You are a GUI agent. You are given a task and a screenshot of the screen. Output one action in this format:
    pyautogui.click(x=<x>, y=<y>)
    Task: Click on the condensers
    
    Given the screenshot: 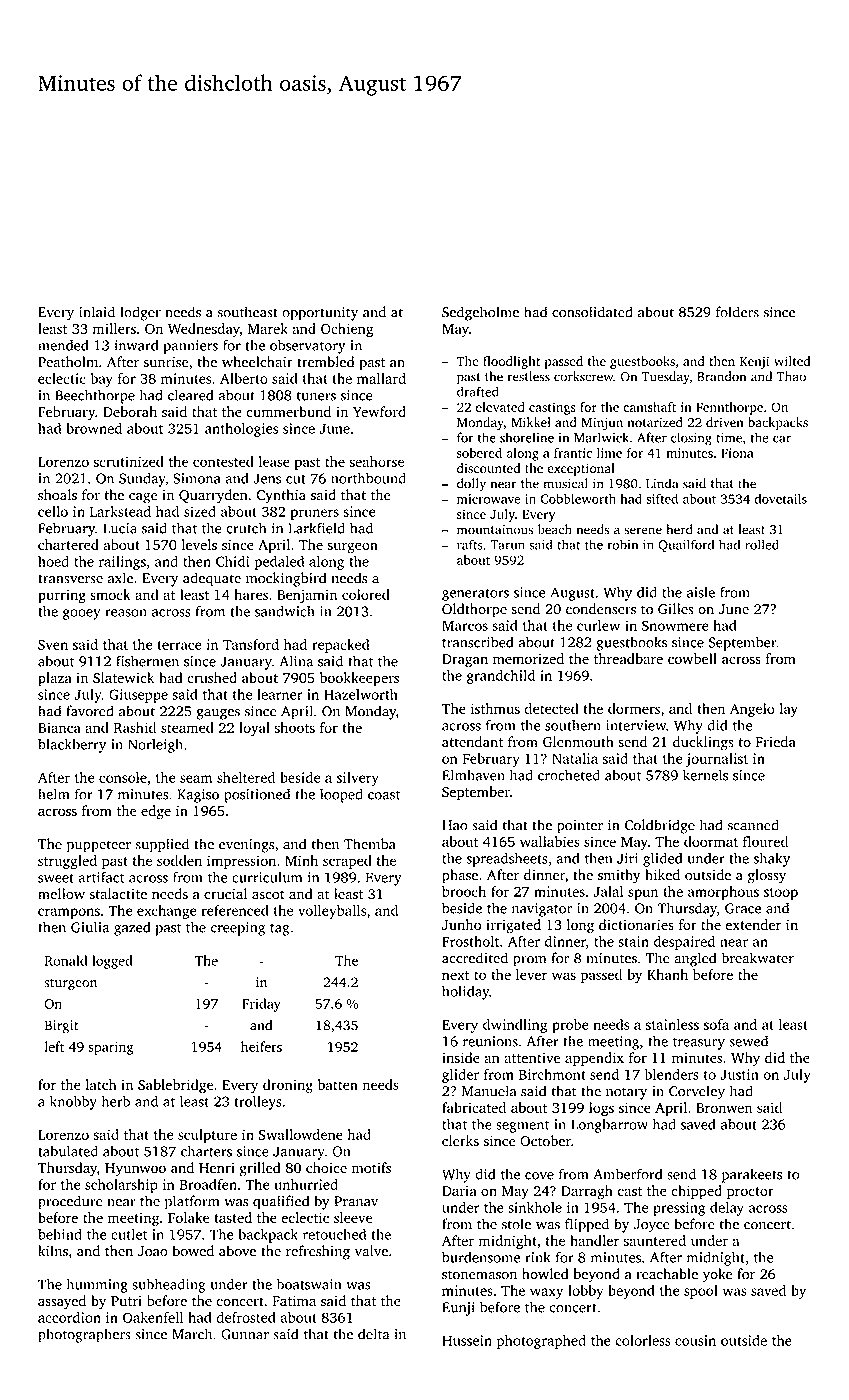 What is the action you would take?
    pyautogui.click(x=601, y=609)
